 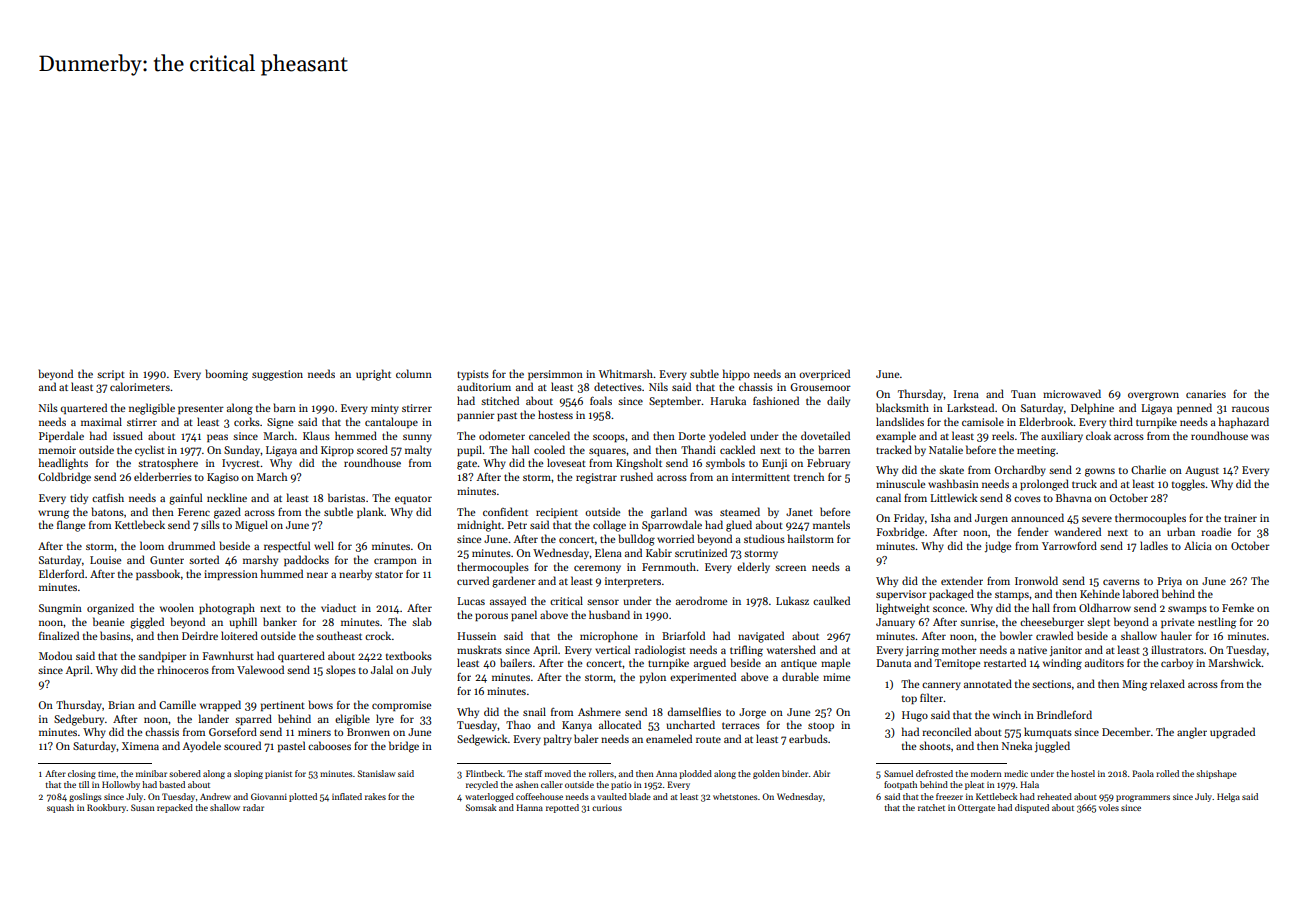 I want to click on well, so click(x=324, y=545).
